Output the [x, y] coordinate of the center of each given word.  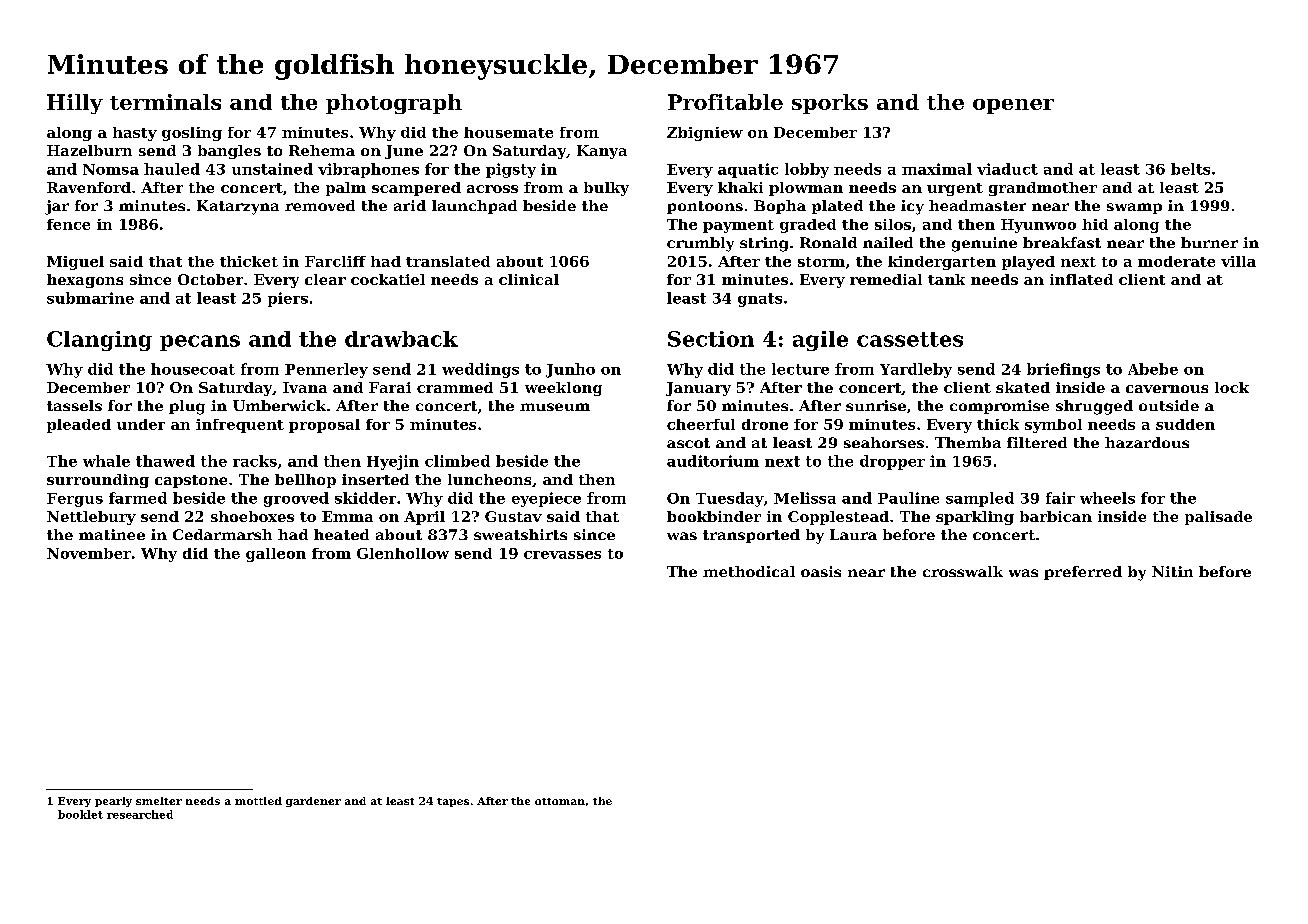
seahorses [884, 442]
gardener [313, 802]
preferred [1083, 573]
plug [187, 407]
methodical [749, 571]
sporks [830, 104]
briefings [1063, 370]
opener [1013, 106]
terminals [165, 102]
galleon [276, 555]
